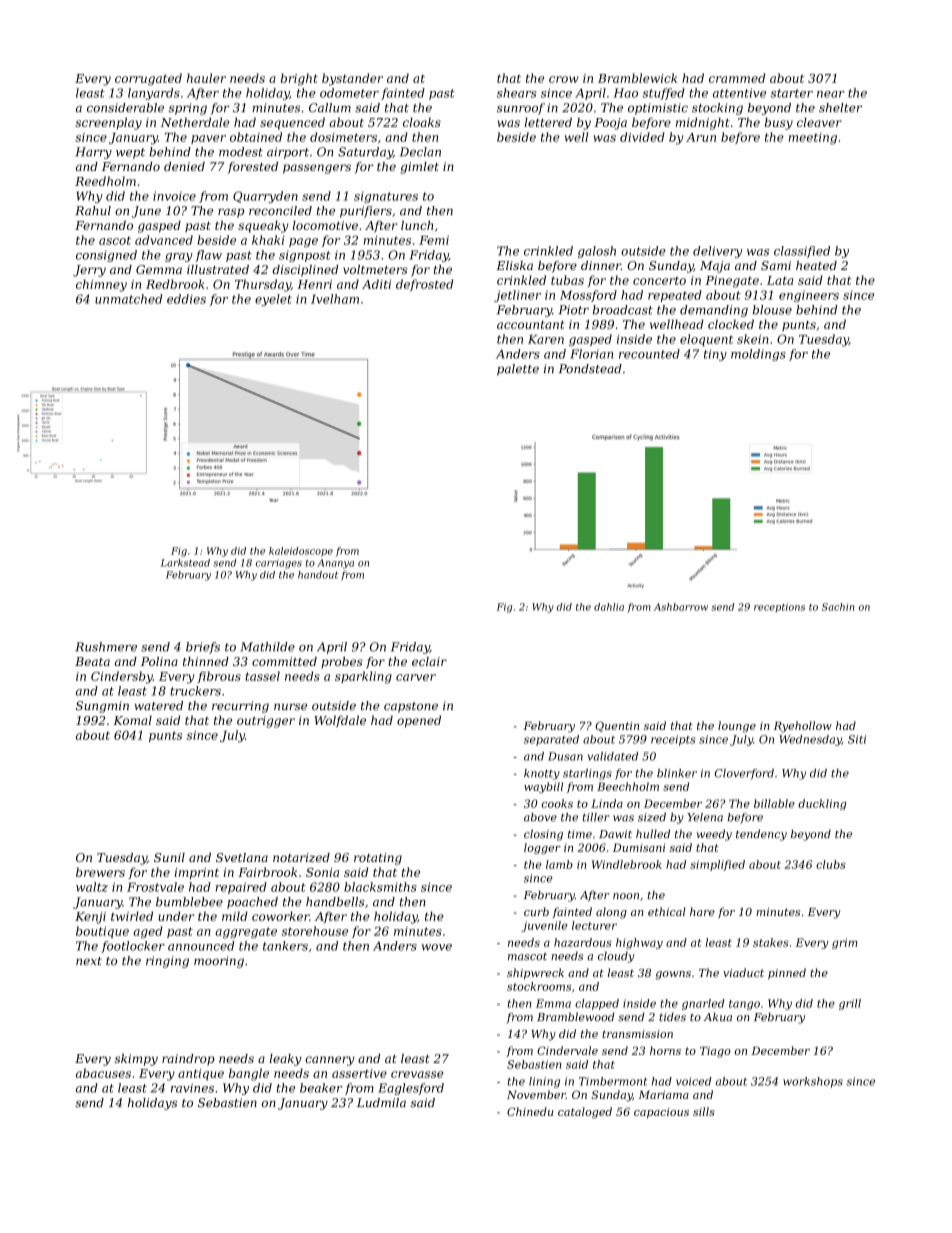  Describe the element at coordinates (831, 864) in the document. I see `clubs` at that location.
